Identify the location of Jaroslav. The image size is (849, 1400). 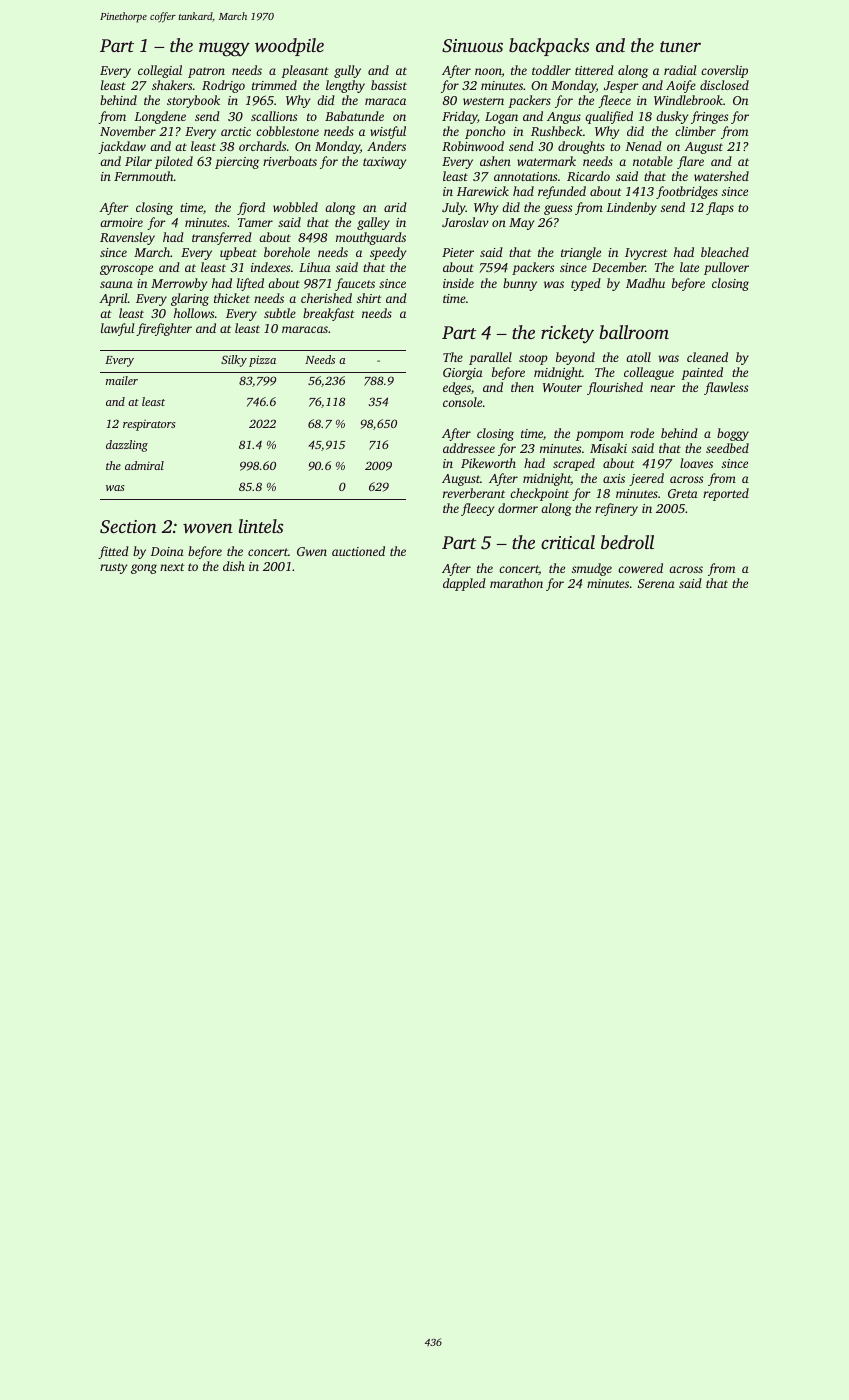
(465, 222).
